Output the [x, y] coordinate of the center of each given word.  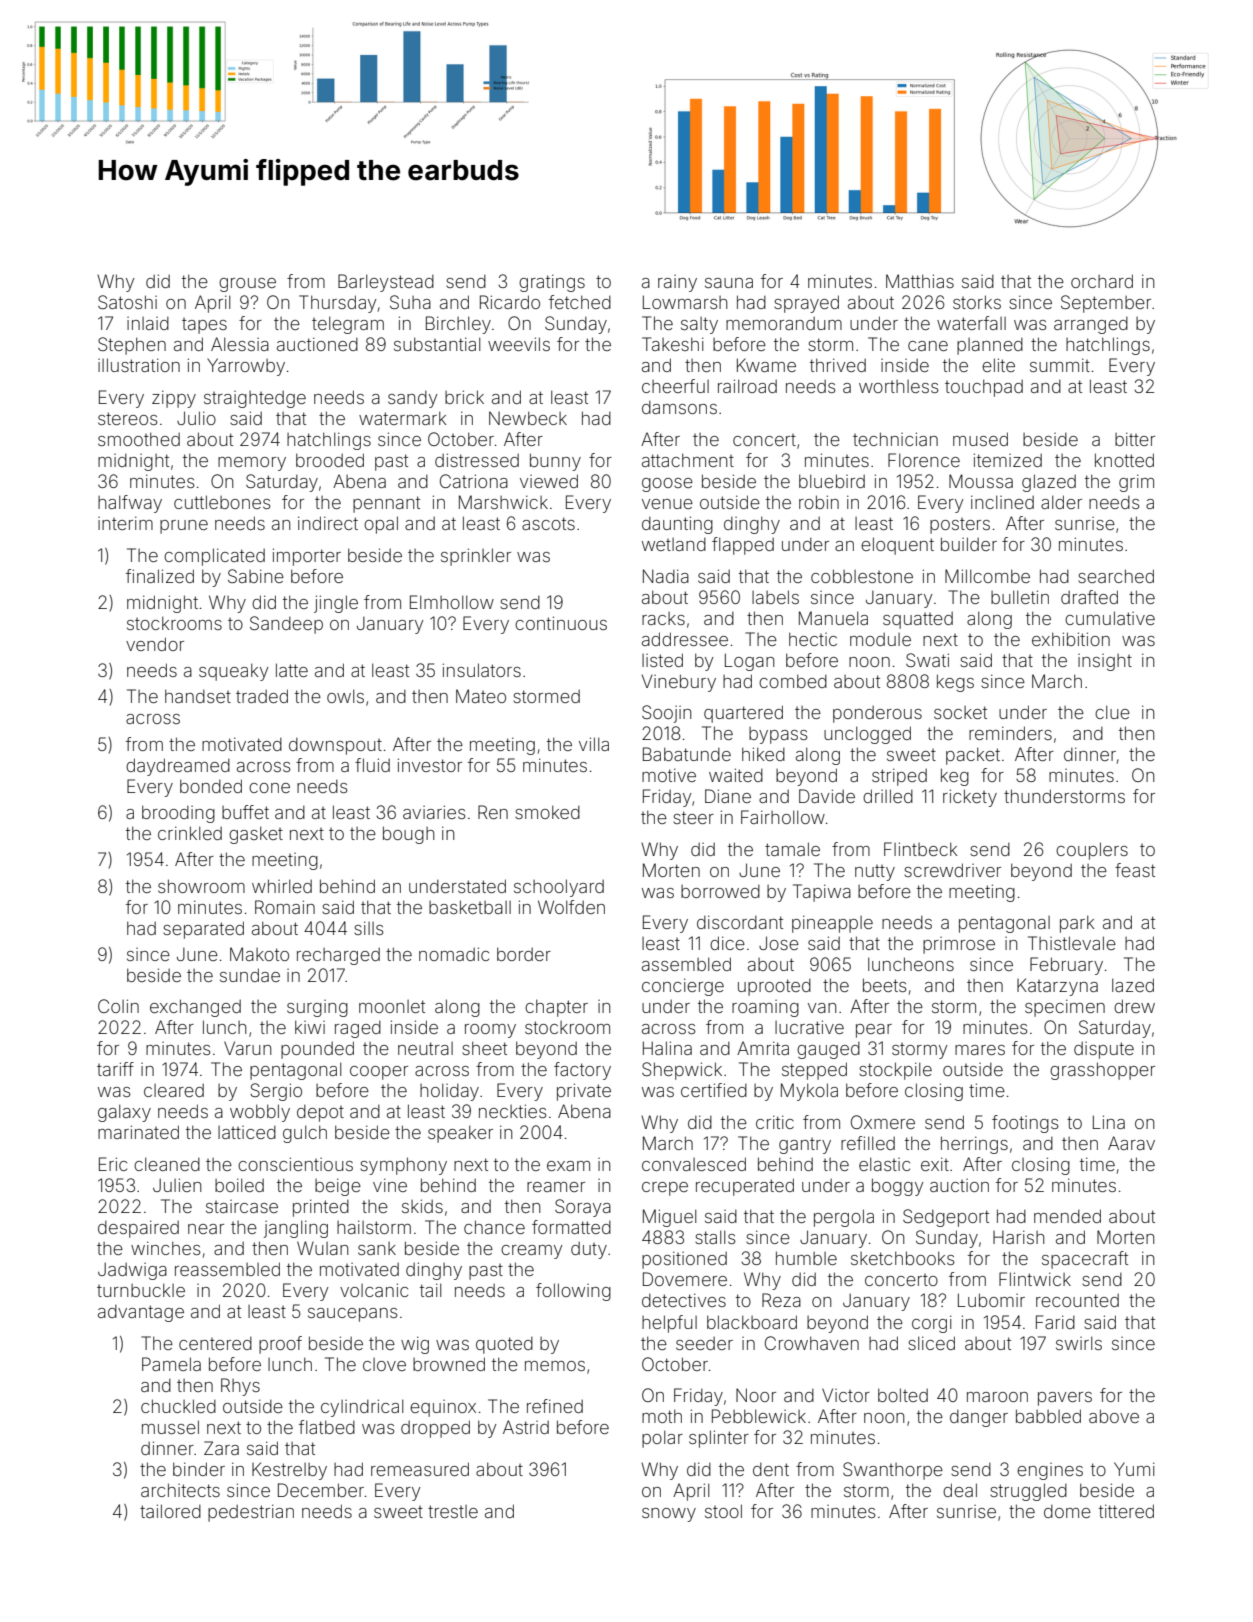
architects [180, 1490]
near [206, 1229]
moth [662, 1416]
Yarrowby [246, 367]
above [1114, 1416]
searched [1116, 576]
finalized [160, 576]
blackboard [752, 1322]
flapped [743, 546]
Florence [924, 460]
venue [667, 504]
